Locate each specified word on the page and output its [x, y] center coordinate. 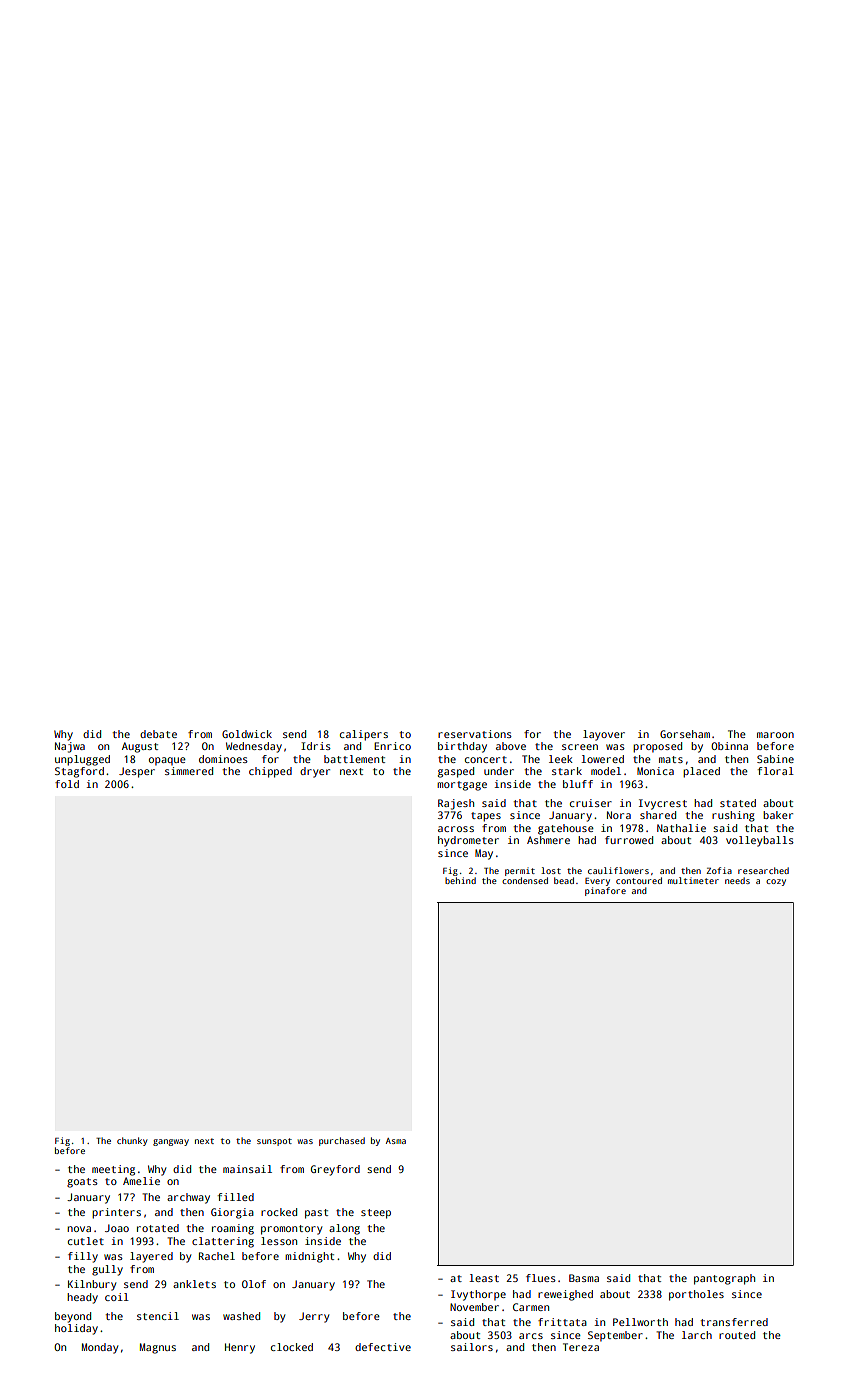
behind [460, 880]
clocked [292, 1347]
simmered [189, 771]
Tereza [581, 1347]
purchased [342, 1141]
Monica [655, 771]
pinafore [605, 891]
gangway [171, 1142]
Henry [240, 1348]
